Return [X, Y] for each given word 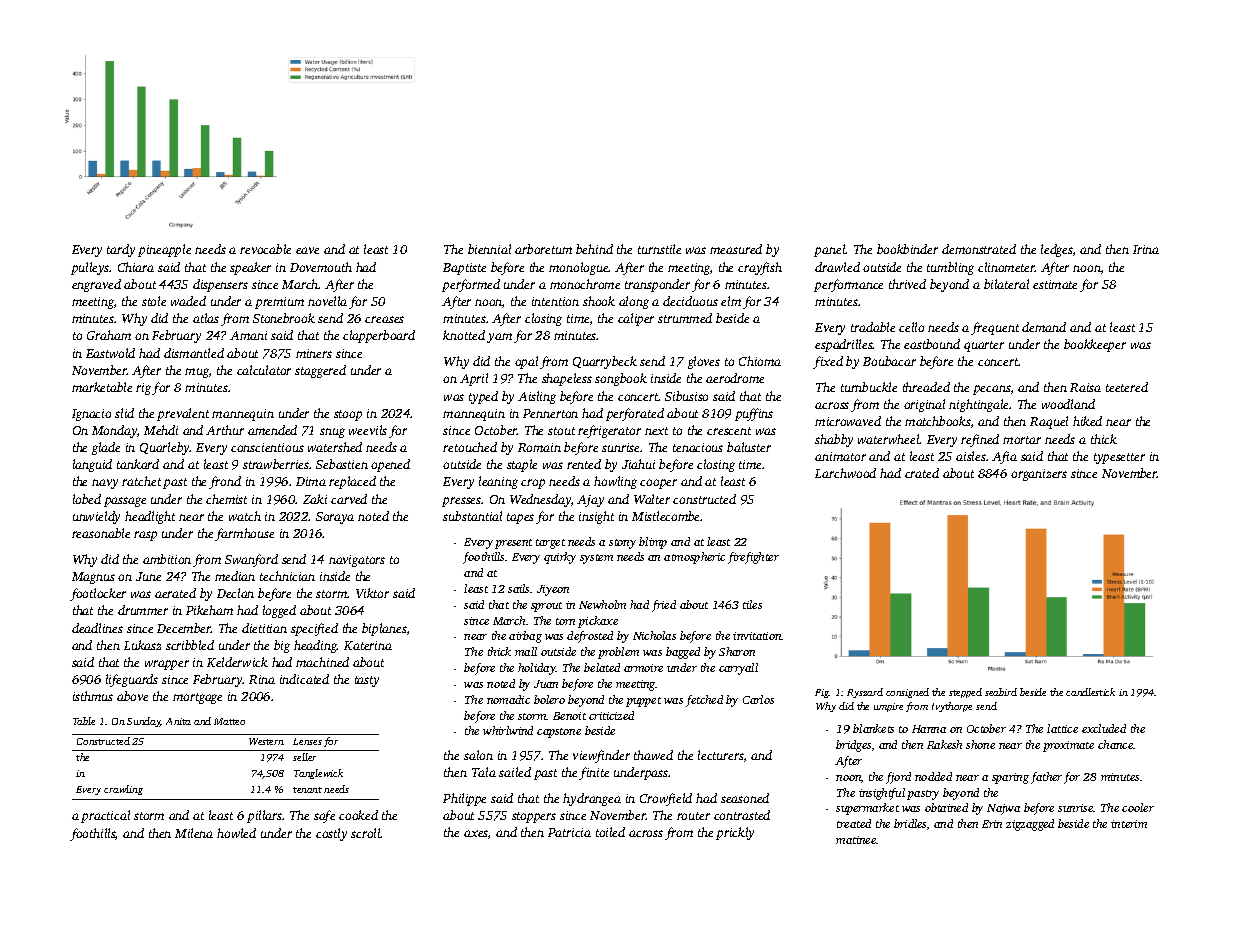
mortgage [197, 698]
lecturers [721, 755]
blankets [873, 728]
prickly [735, 833]
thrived [907, 284]
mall [526, 651]
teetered [1127, 387]
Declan [235, 593]
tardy [121, 250]
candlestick [1090, 692]
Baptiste [464, 269]
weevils [368, 430]
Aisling [537, 397]
